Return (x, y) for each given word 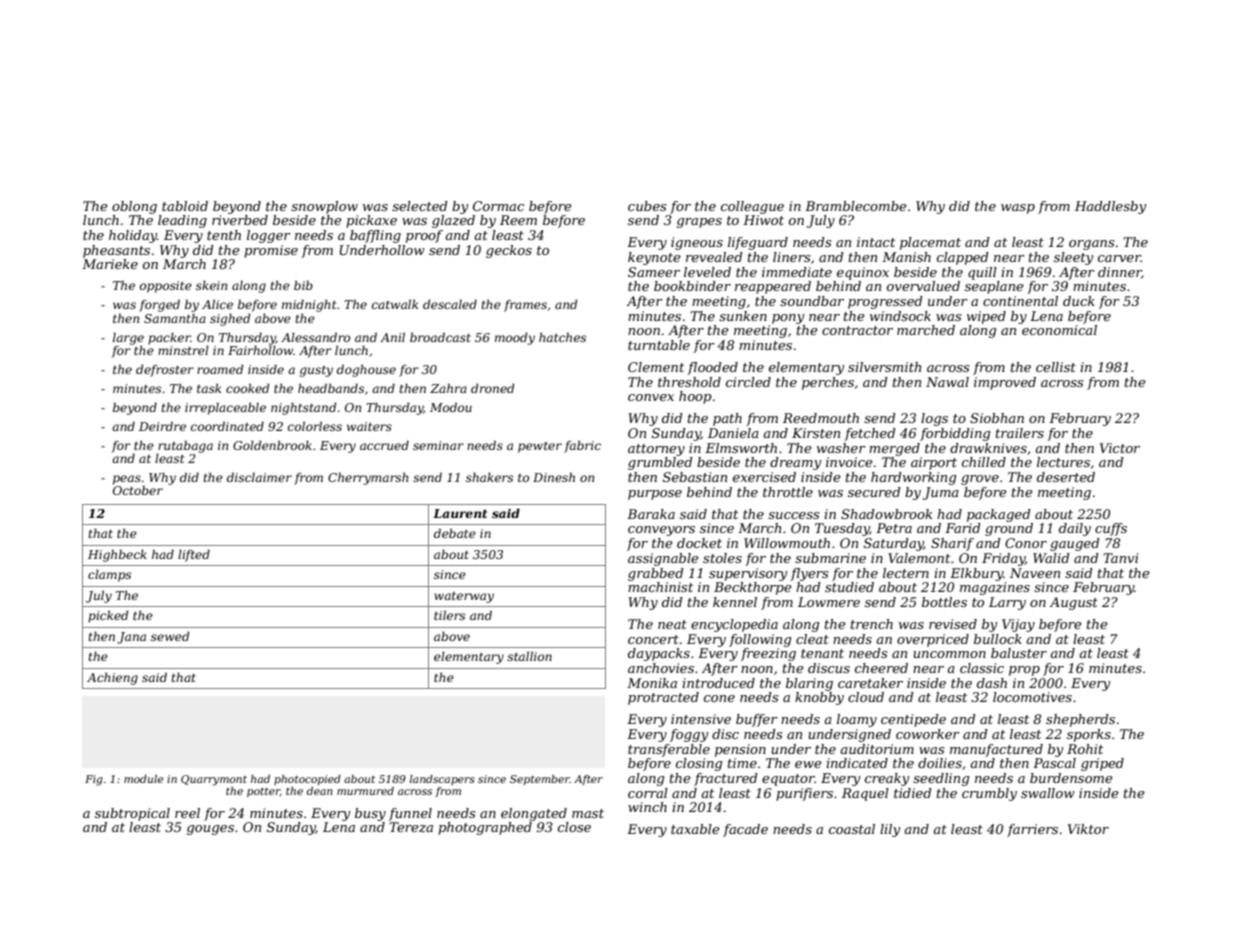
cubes (647, 206)
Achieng (112, 679)
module (143, 779)
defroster (165, 370)
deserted (1066, 477)
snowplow (324, 207)
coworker (928, 734)
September (540, 780)
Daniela (733, 433)
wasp (1018, 209)
